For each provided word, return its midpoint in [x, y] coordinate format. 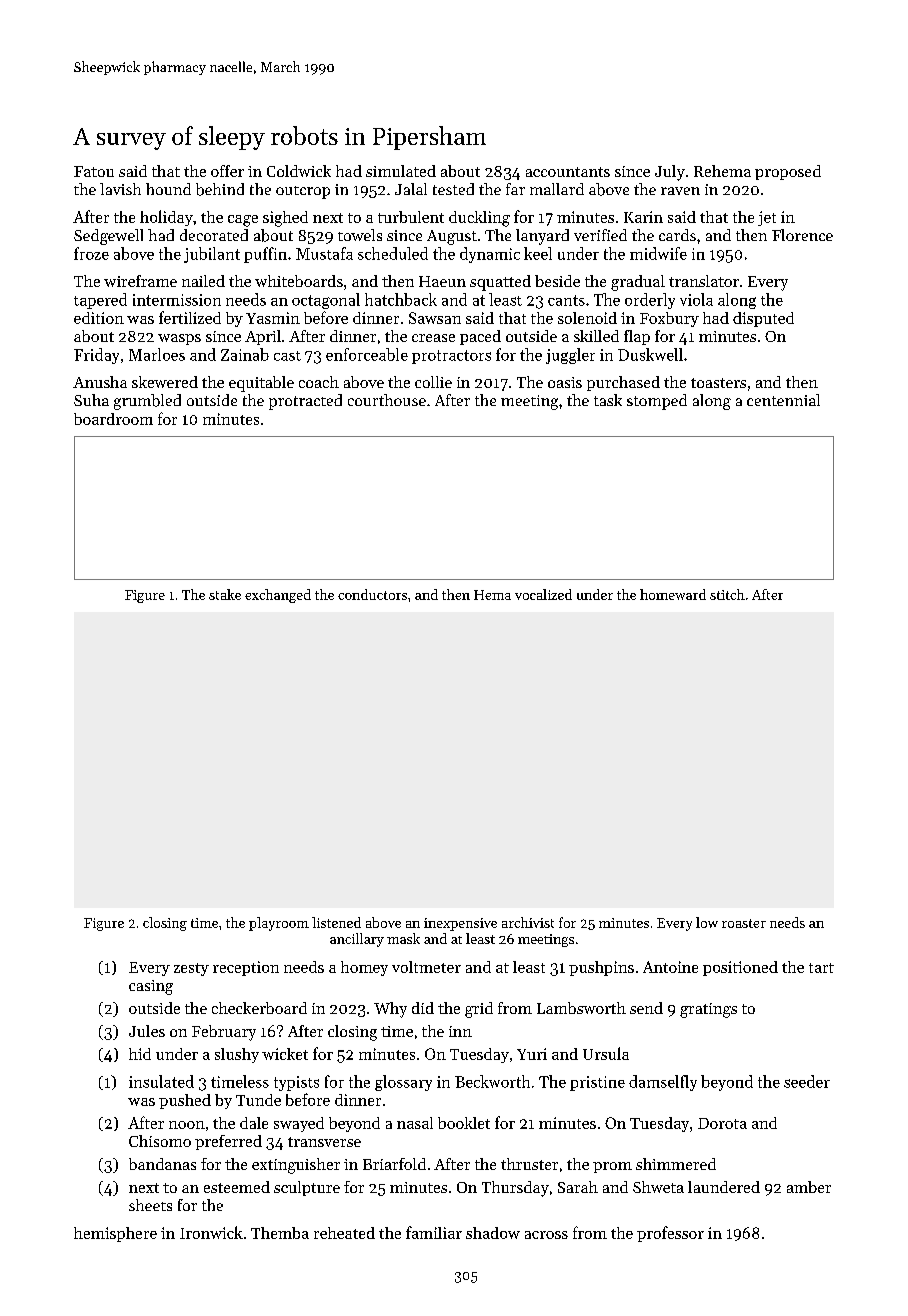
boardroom [113, 419]
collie [433, 382]
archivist [528, 922]
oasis [565, 382]
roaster [744, 923]
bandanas [162, 1164]
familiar [434, 1232]
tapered [100, 301]
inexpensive [460, 924]
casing [151, 987]
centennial [783, 400]
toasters [718, 383]
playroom [279, 924]
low [707, 922]
